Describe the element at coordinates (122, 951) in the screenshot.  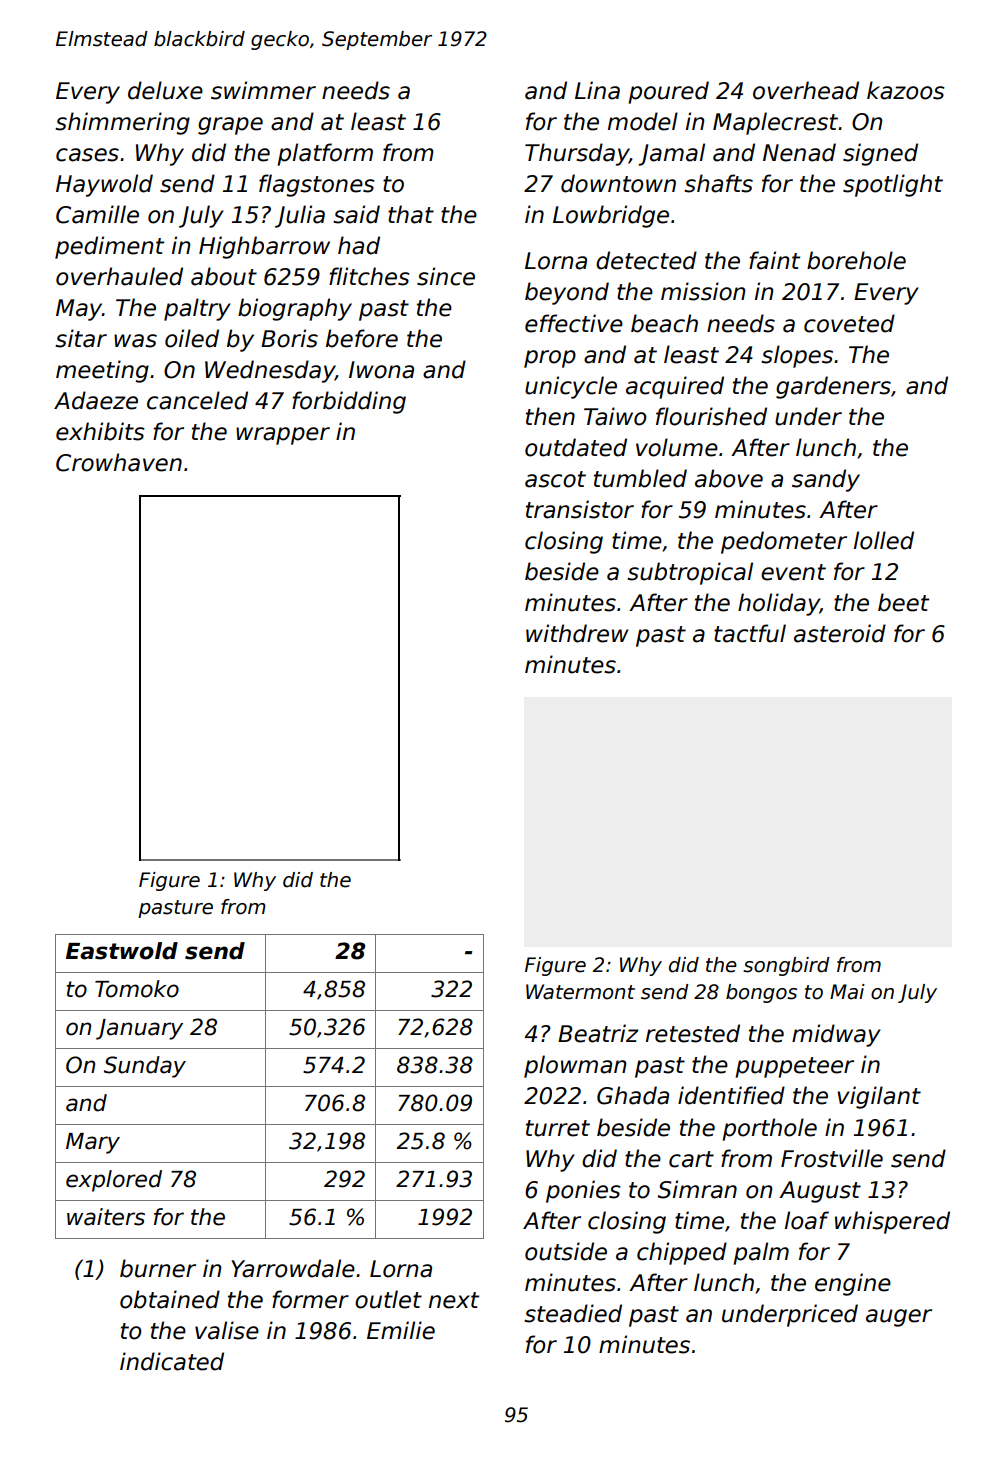
I see `Eastwold` at that location.
